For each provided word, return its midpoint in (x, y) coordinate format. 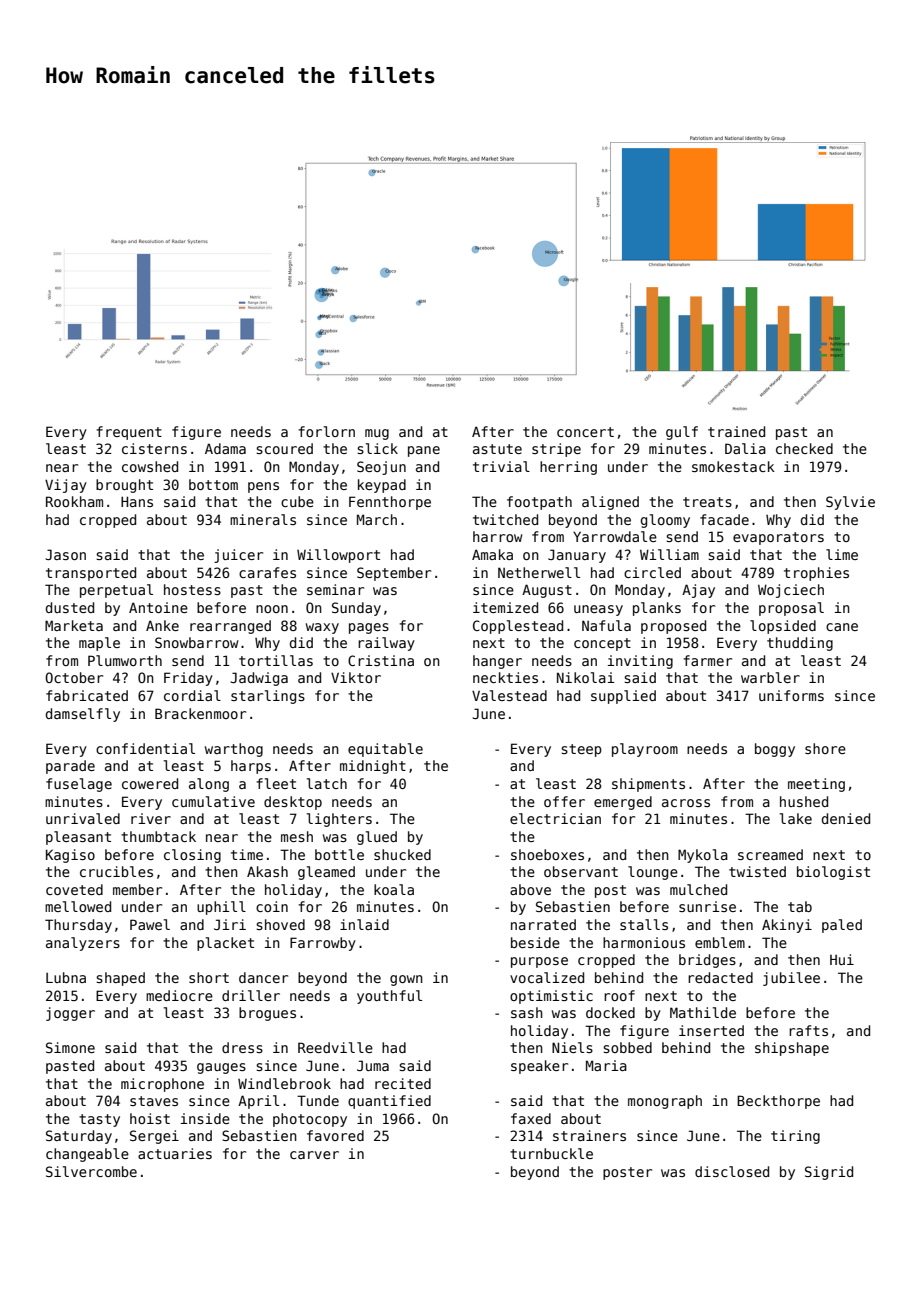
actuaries (175, 1153)
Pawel (150, 924)
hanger (497, 662)
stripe (556, 450)
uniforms (791, 695)
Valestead (509, 695)
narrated (543, 924)
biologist (833, 873)
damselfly (83, 715)
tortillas (276, 660)
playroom (645, 750)
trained (736, 431)
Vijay (66, 486)
